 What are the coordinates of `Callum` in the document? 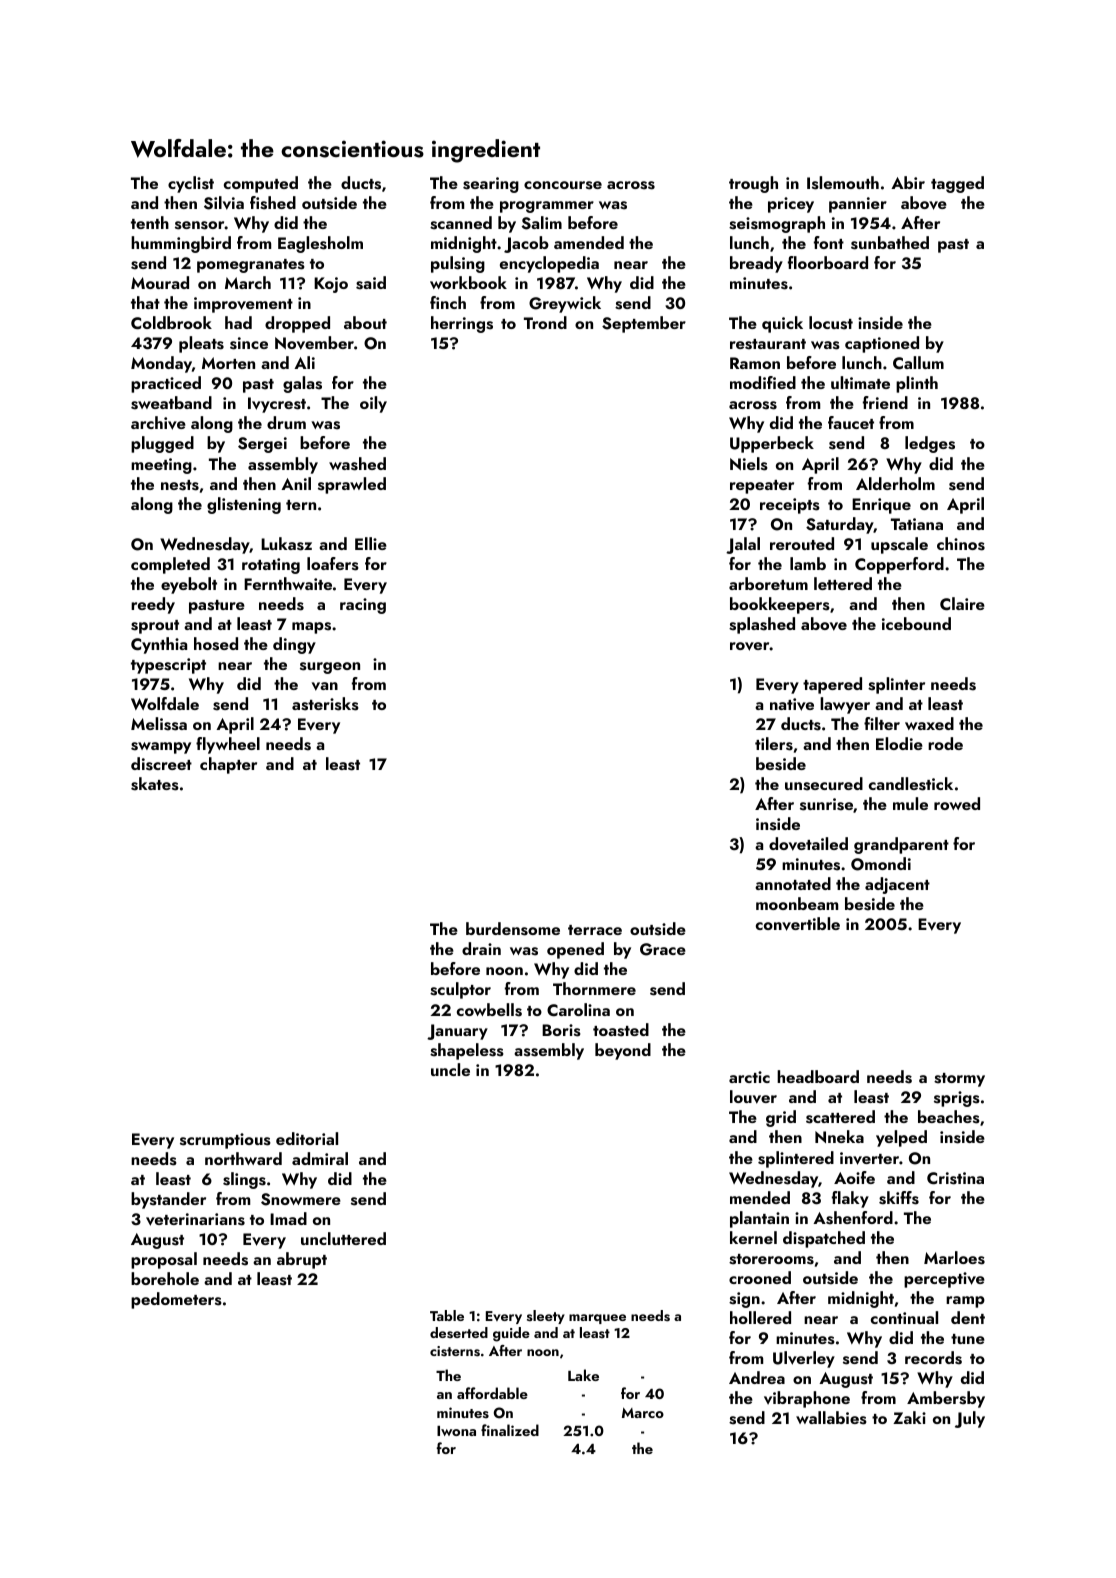 It's located at (918, 362).
